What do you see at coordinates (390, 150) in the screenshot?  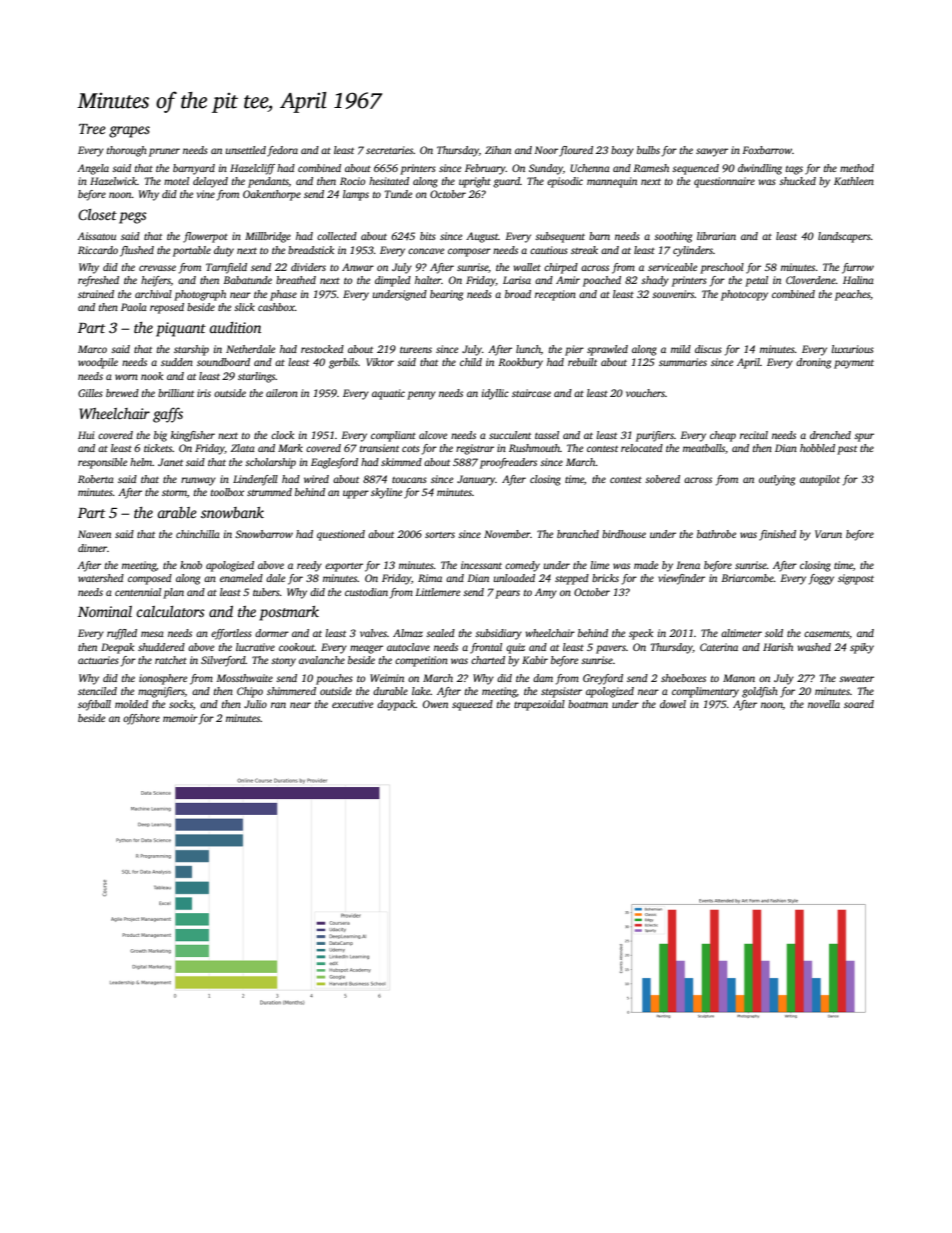 I see `secretaries` at bounding box center [390, 150].
